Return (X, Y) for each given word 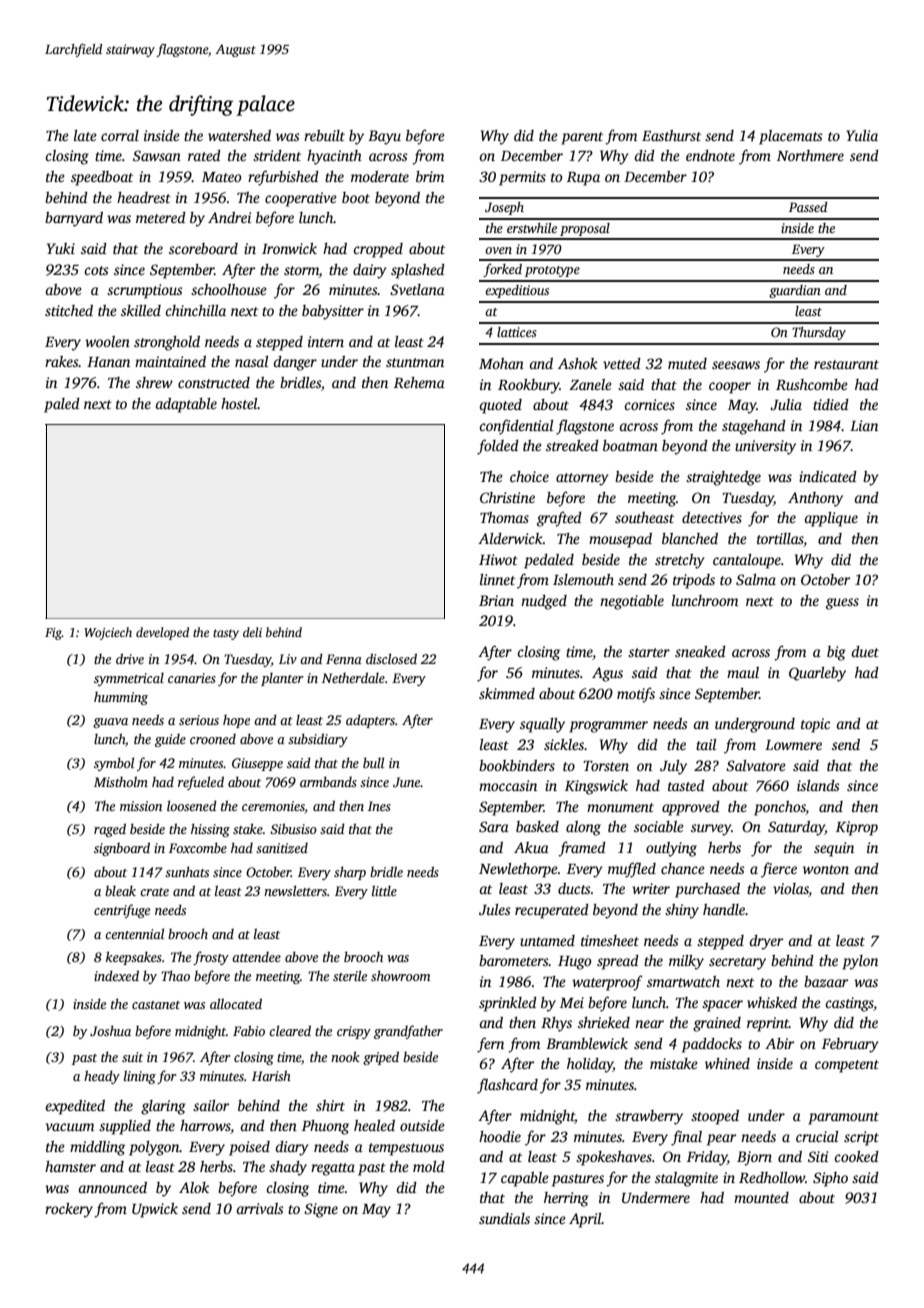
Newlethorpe (518, 870)
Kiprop (857, 828)
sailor (211, 1105)
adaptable (186, 405)
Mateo (222, 177)
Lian (864, 425)
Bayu (384, 137)
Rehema (419, 382)
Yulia (862, 135)
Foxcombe (198, 847)
